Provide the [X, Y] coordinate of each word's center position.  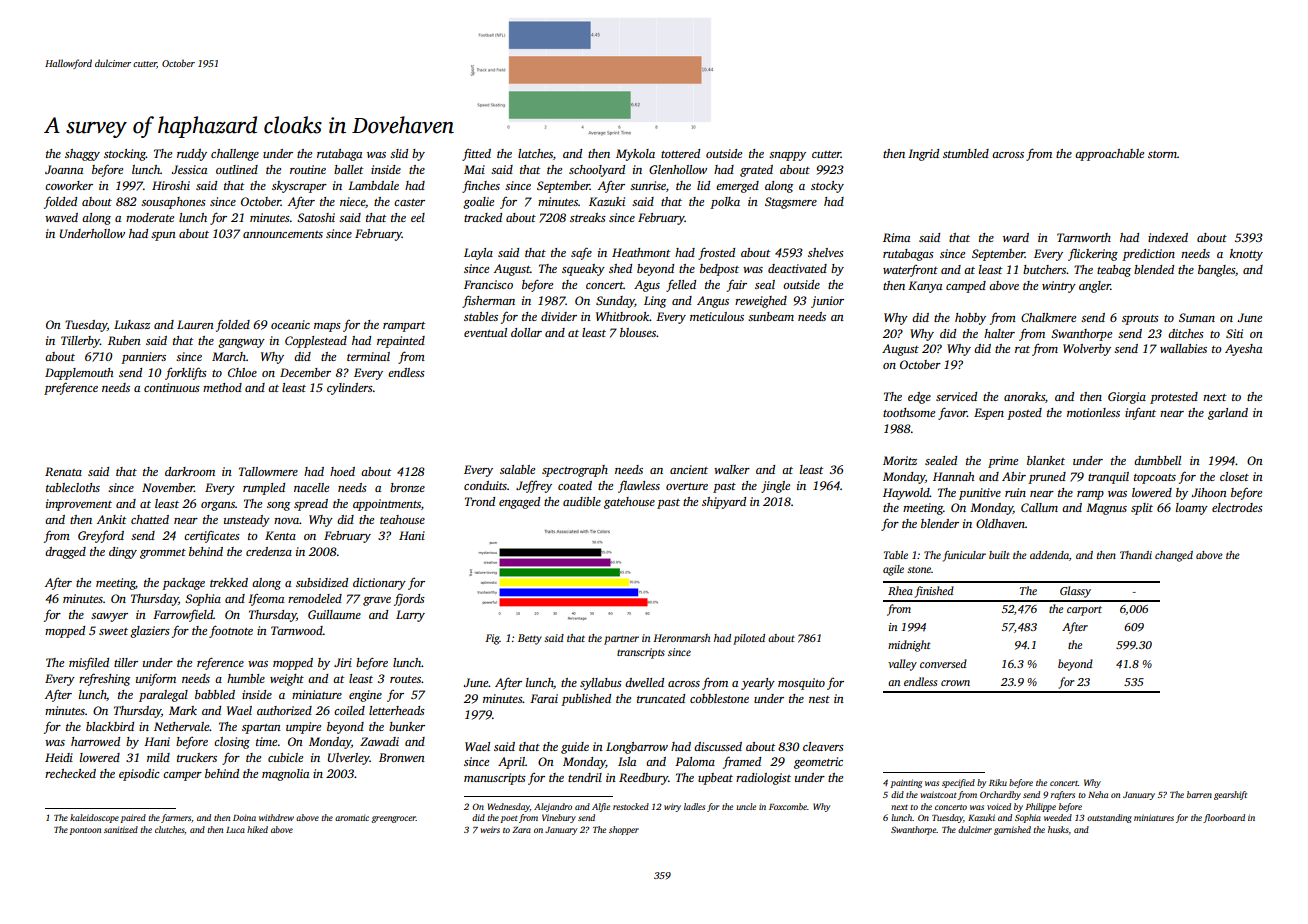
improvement [79, 505]
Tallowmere [268, 471]
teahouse [402, 519]
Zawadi [379, 741]
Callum [1039, 507]
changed [1174, 556]
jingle [775, 487]
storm [1162, 154]
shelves [826, 252]
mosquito [801, 684]
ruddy [192, 155]
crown [955, 683]
